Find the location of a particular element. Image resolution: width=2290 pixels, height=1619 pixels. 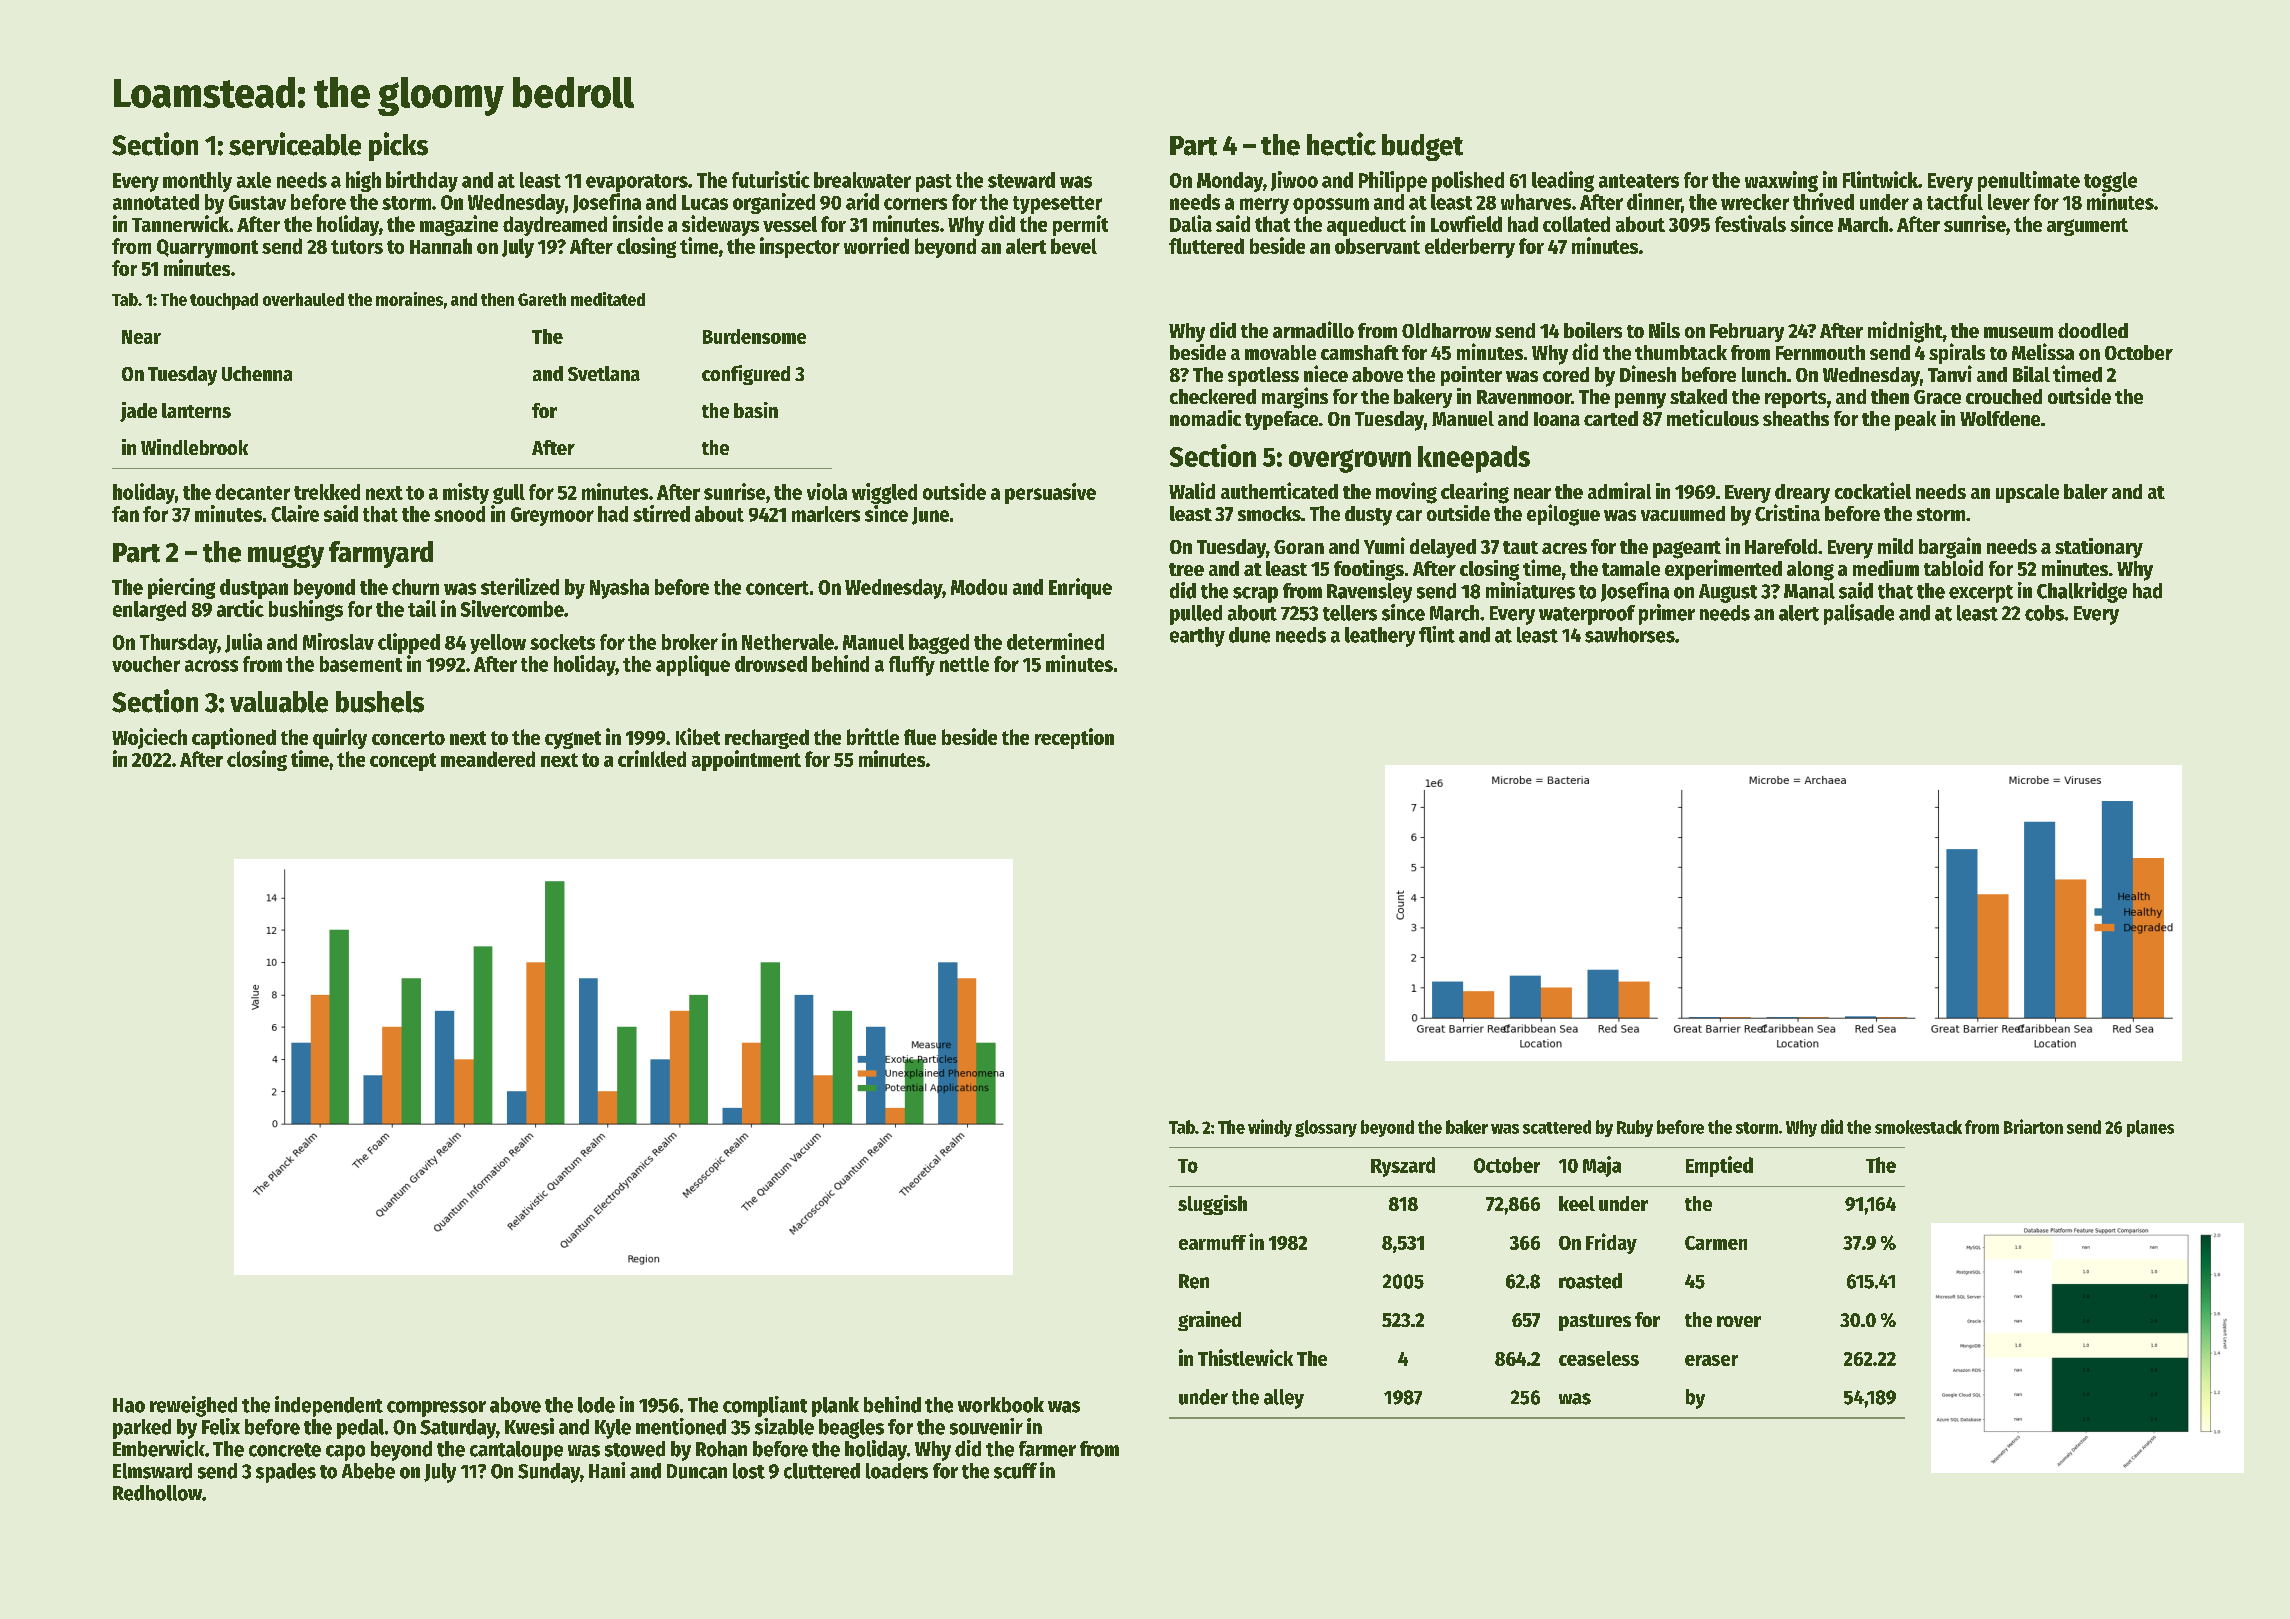

worried is located at coordinates (876, 245).
